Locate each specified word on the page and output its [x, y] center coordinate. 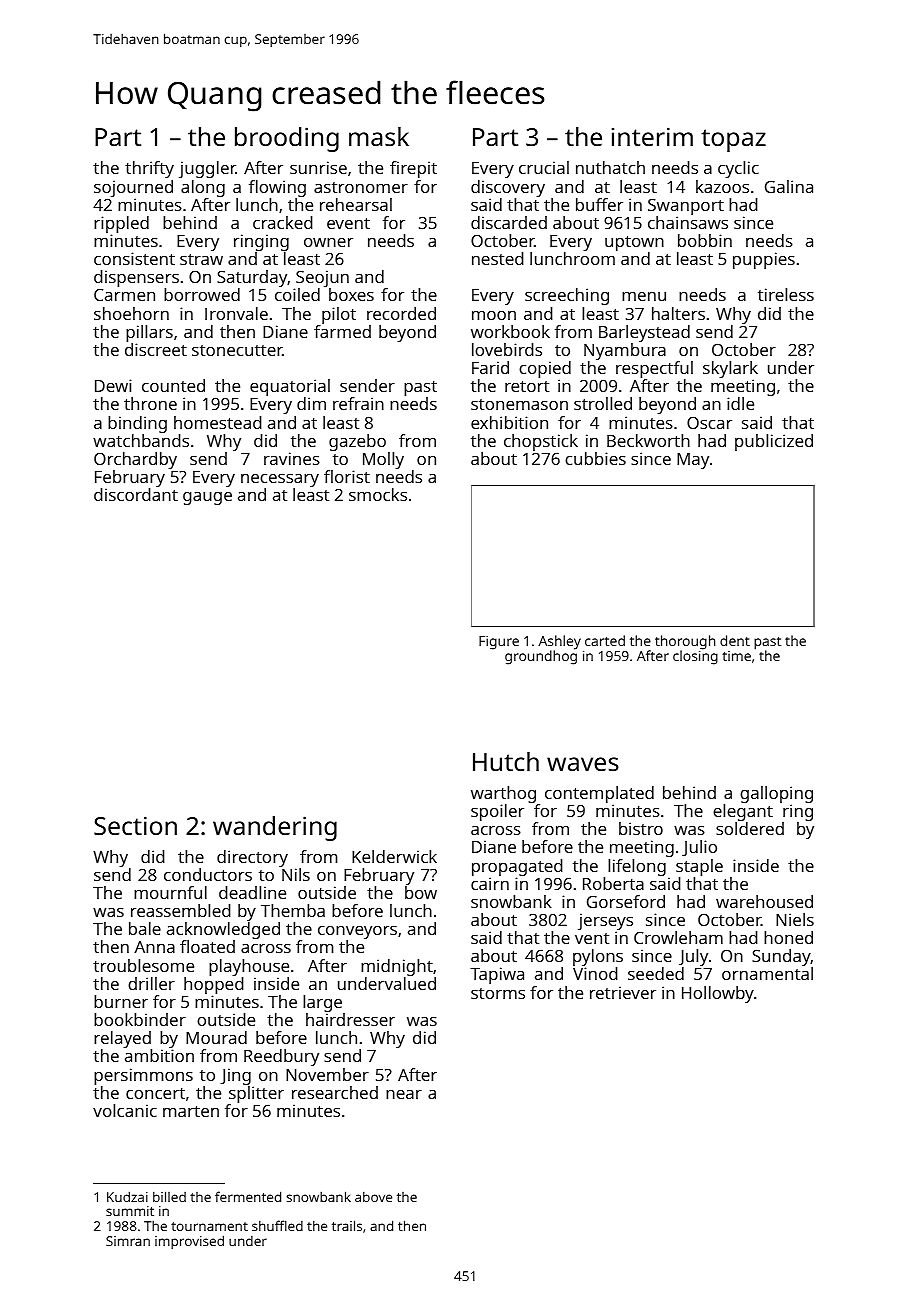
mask [379, 136]
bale [145, 928]
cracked [283, 222]
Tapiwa [497, 975]
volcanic [125, 1110]
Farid [490, 367]
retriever [623, 992]
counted [173, 385]
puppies [764, 260]
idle [740, 403]
